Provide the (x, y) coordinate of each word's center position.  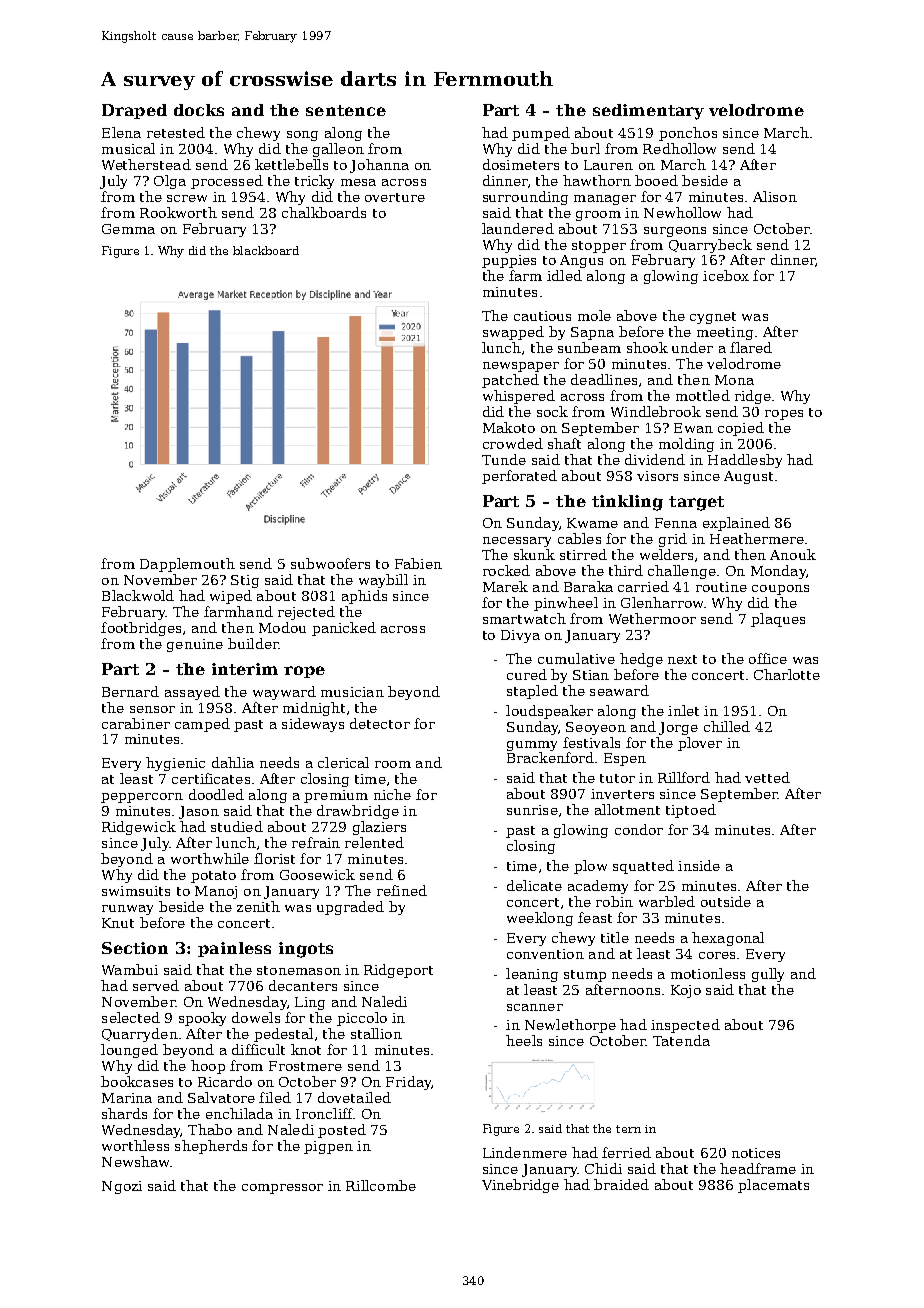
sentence (346, 110)
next (682, 659)
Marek (505, 586)
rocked (506, 570)
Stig (245, 581)
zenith (258, 906)
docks (199, 110)
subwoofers (330, 563)
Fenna (676, 523)
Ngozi (122, 1187)
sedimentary (648, 112)
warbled (667, 901)
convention (545, 954)
